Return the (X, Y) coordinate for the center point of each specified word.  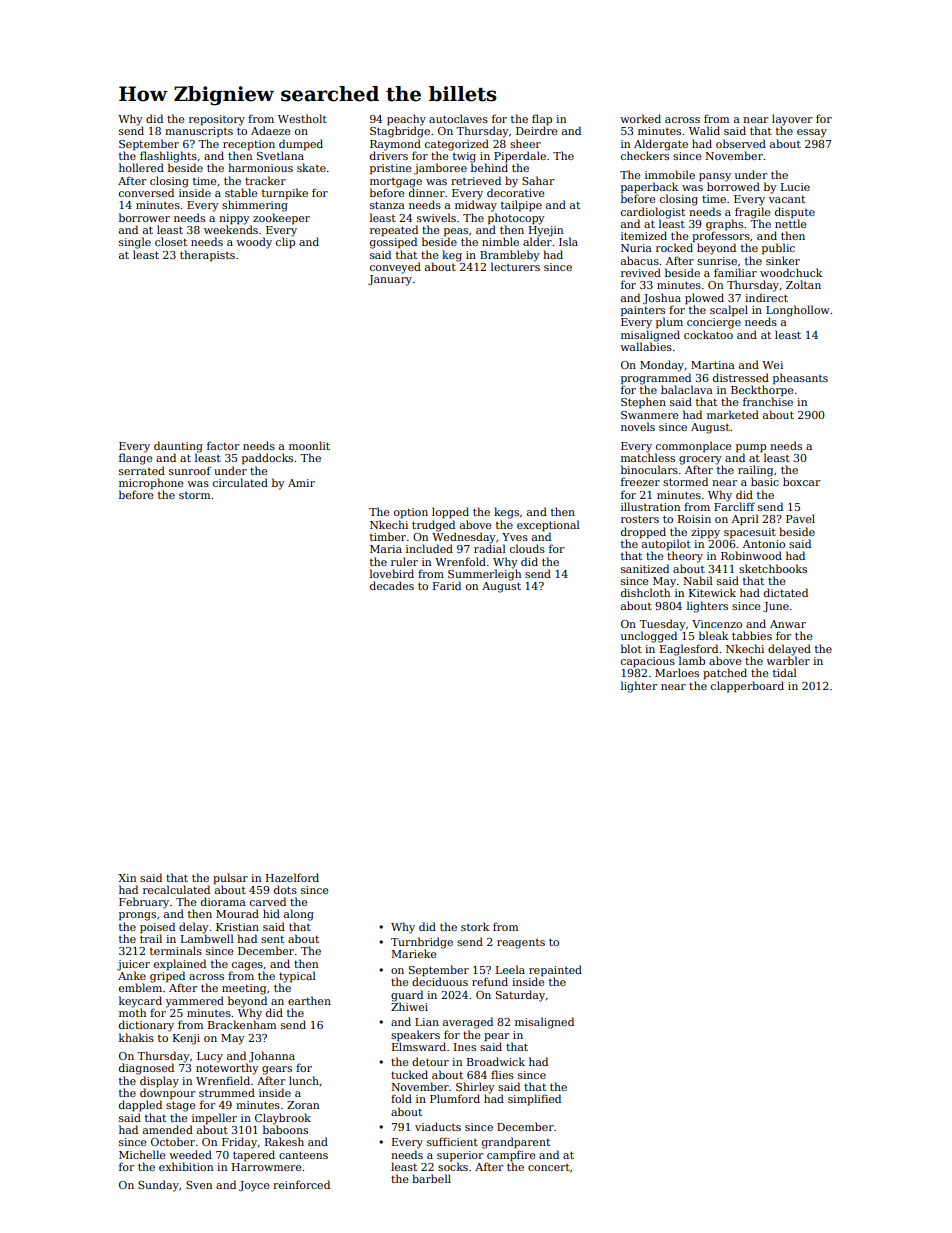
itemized (644, 235)
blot (631, 648)
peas (456, 232)
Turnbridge (422, 943)
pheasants (800, 379)
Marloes (677, 672)
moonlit (309, 445)
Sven (199, 1185)
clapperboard (747, 687)
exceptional (548, 526)
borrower (144, 217)
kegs (506, 513)
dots (285, 889)
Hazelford (292, 877)
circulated (240, 482)
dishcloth (645, 592)
